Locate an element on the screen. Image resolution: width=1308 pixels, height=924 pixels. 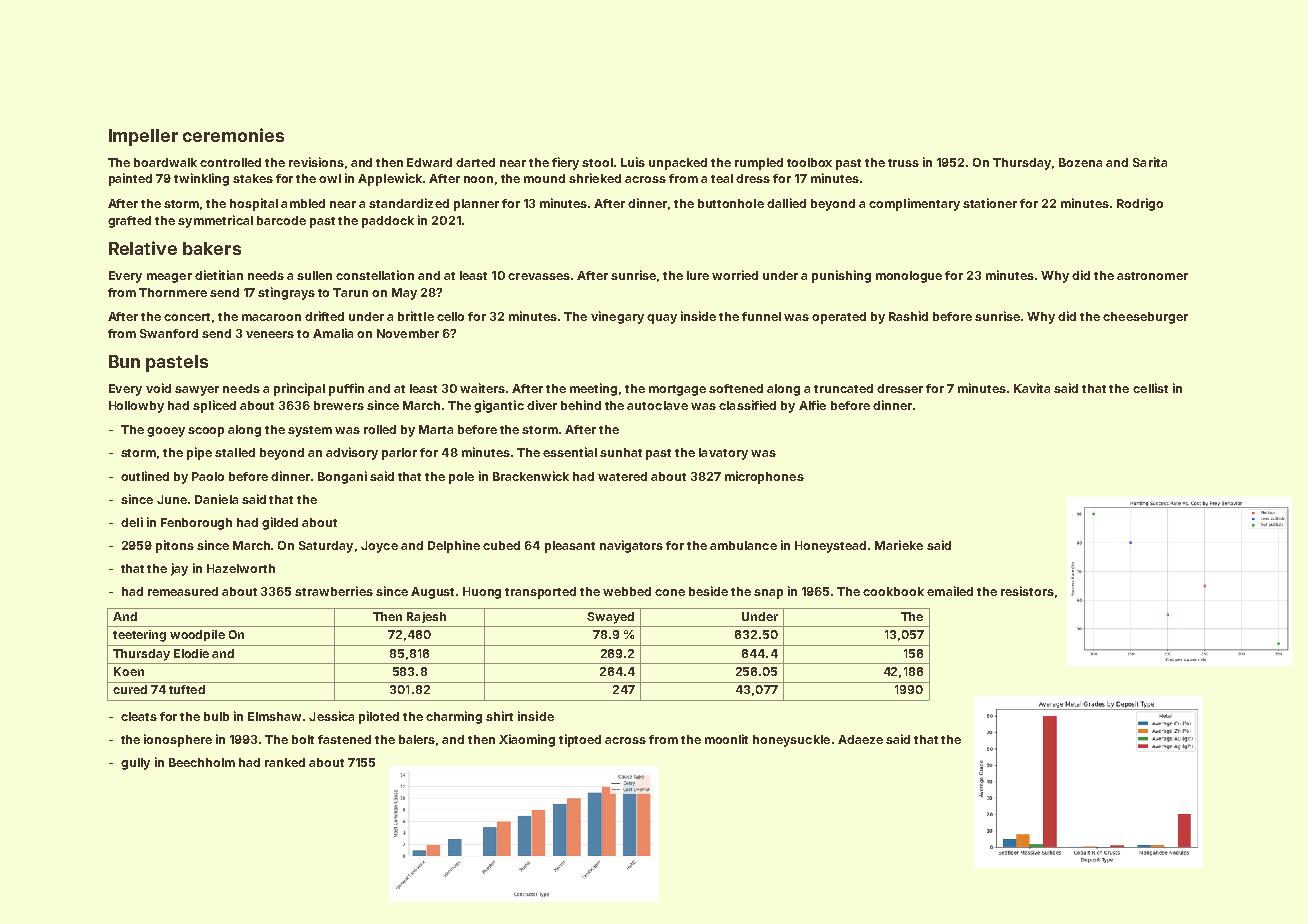
Bun is located at coordinates (124, 361).
